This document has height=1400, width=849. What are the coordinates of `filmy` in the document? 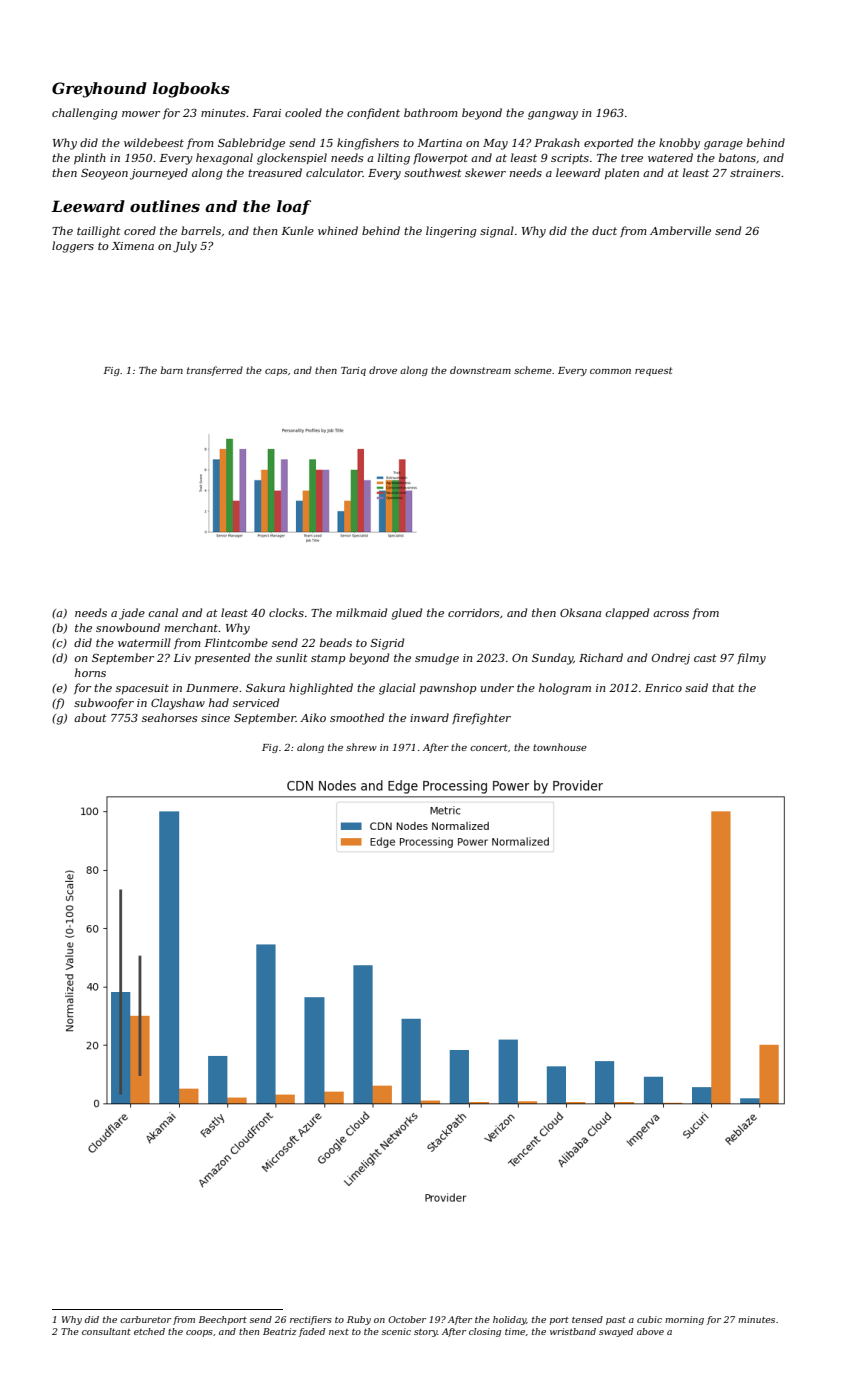 It's located at (751, 659).
